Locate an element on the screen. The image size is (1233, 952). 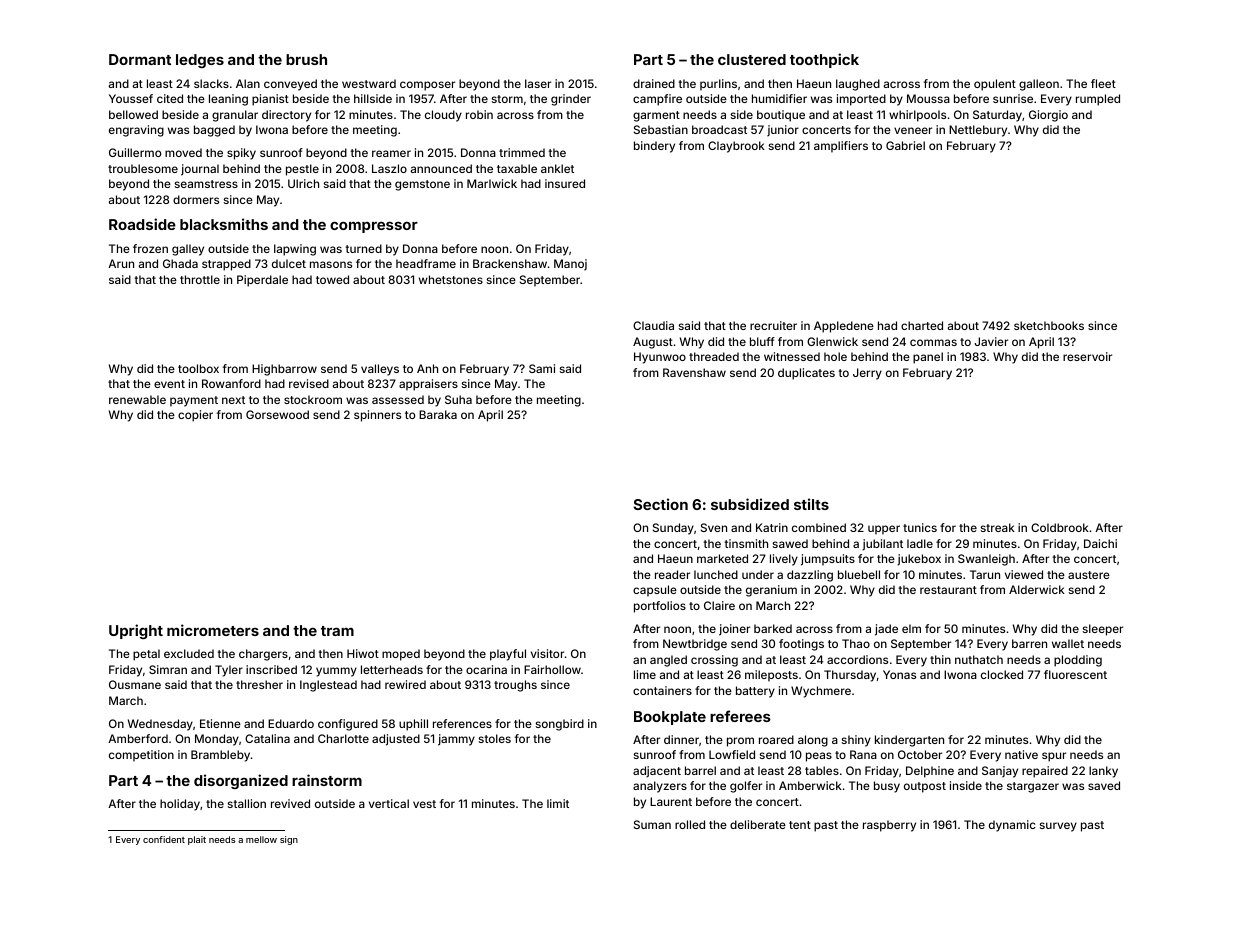
Appledene is located at coordinates (844, 327).
